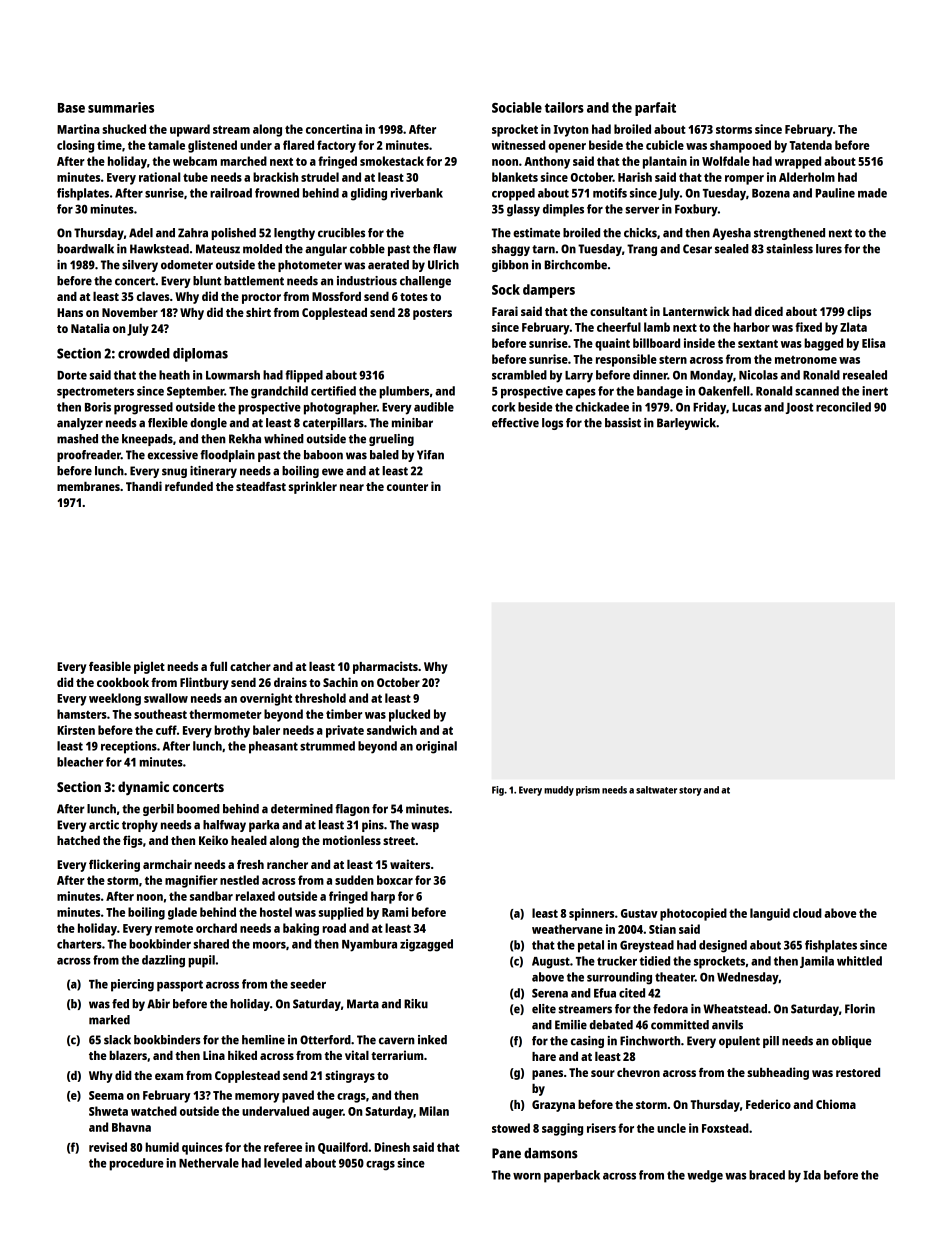  Describe the element at coordinates (158, 810) in the screenshot. I see `gerbil` at that location.
